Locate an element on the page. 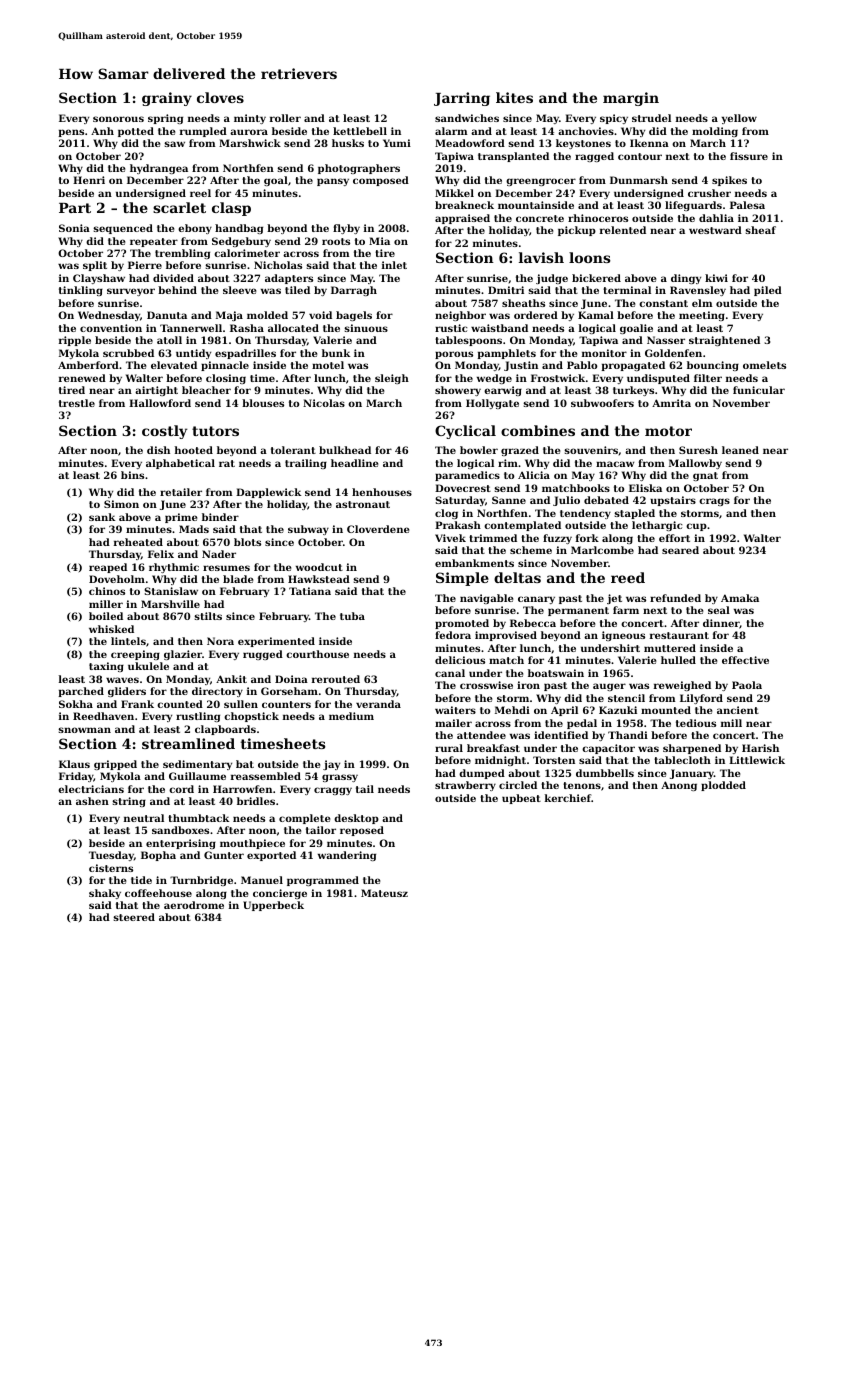 The image size is (849, 1400). Wednesday is located at coordinates (109, 316).
